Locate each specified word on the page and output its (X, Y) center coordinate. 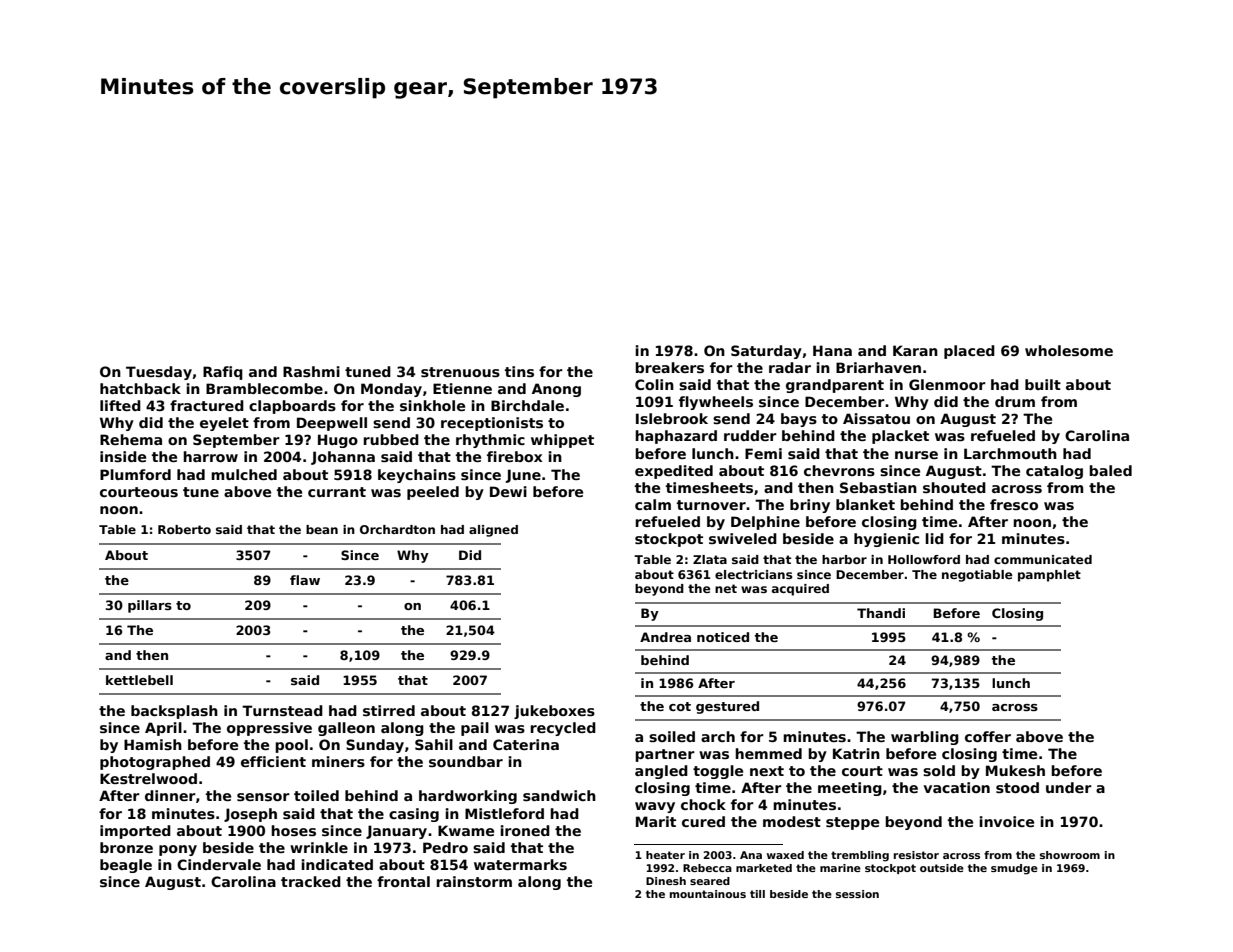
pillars (150, 606)
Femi (763, 453)
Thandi (881, 613)
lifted (120, 405)
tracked (311, 881)
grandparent (835, 386)
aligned (493, 531)
